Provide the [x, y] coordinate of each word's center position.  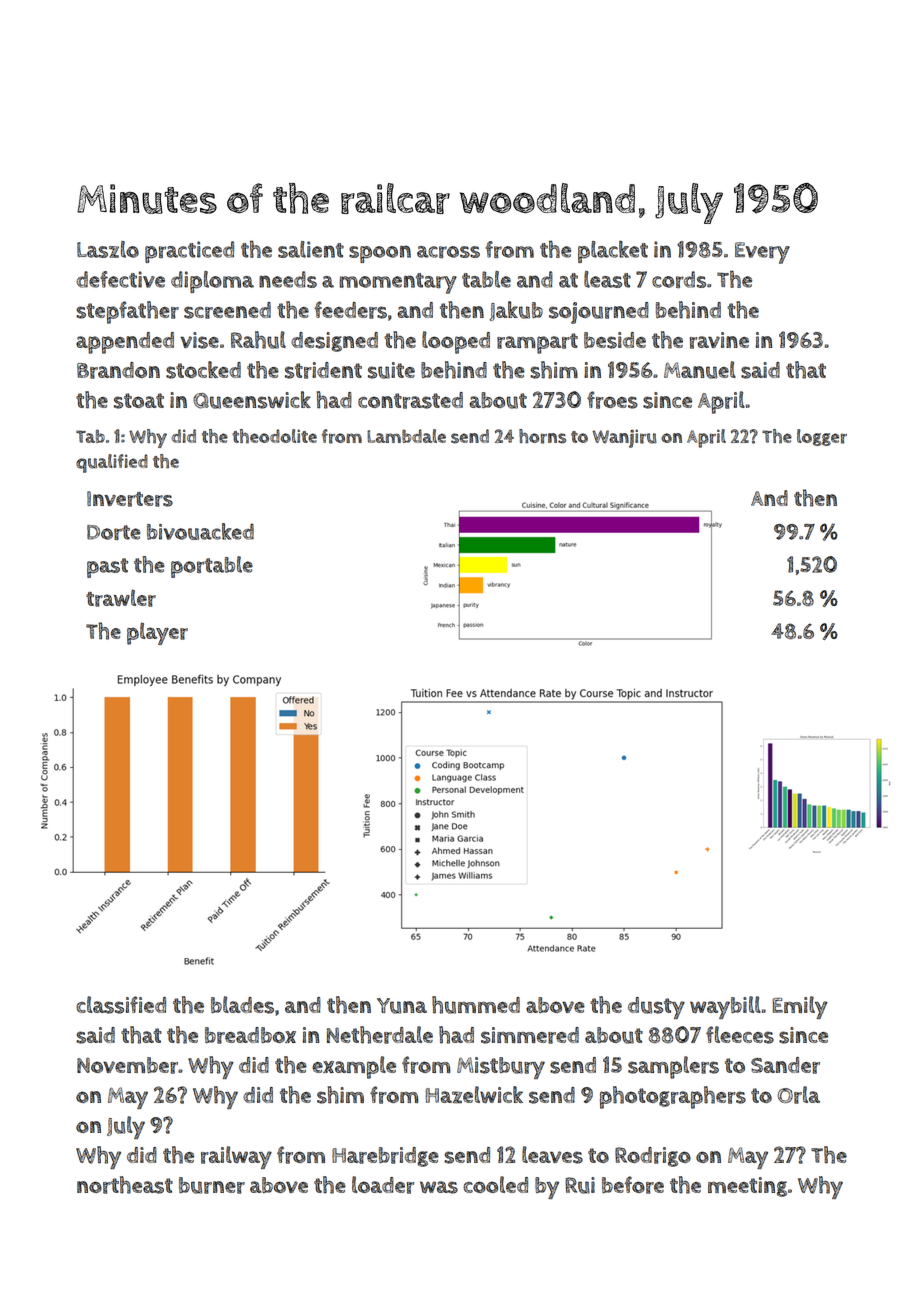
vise [199, 340]
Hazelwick [474, 1095]
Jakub [516, 311]
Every [762, 253]
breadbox [250, 1035]
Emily [800, 1007]
